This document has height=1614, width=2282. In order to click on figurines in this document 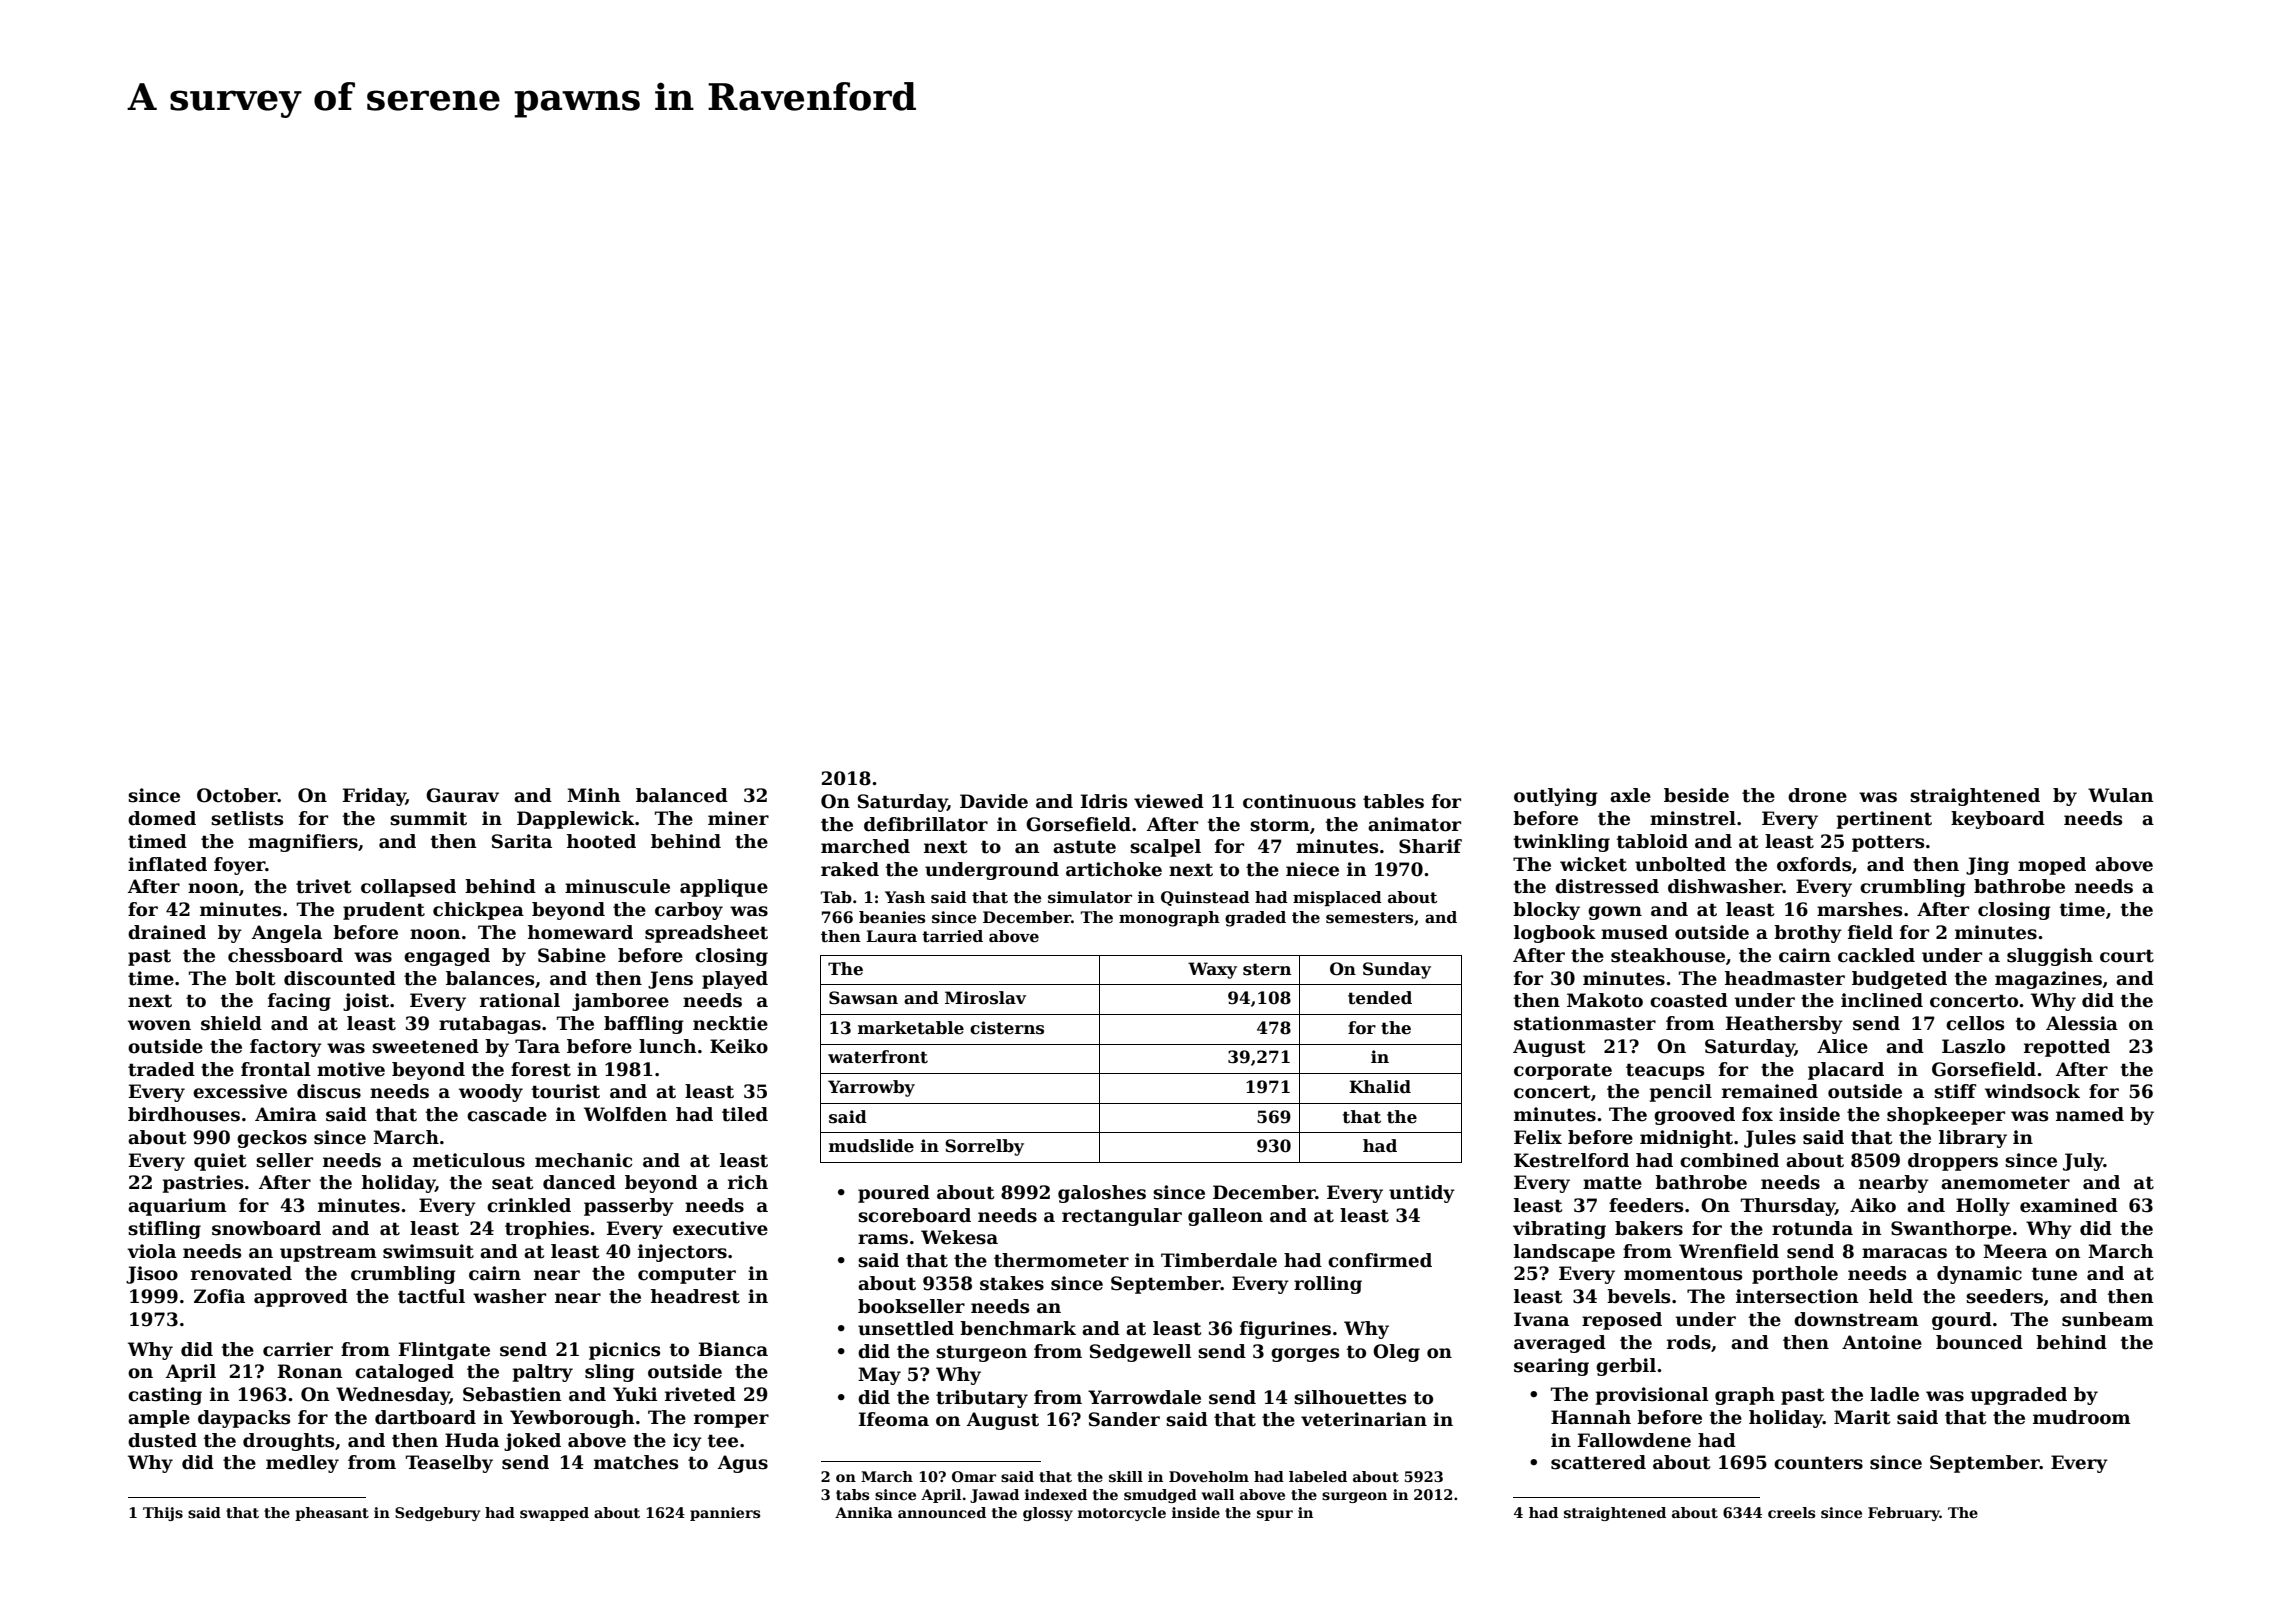, I will do `click(1285, 1330)`.
